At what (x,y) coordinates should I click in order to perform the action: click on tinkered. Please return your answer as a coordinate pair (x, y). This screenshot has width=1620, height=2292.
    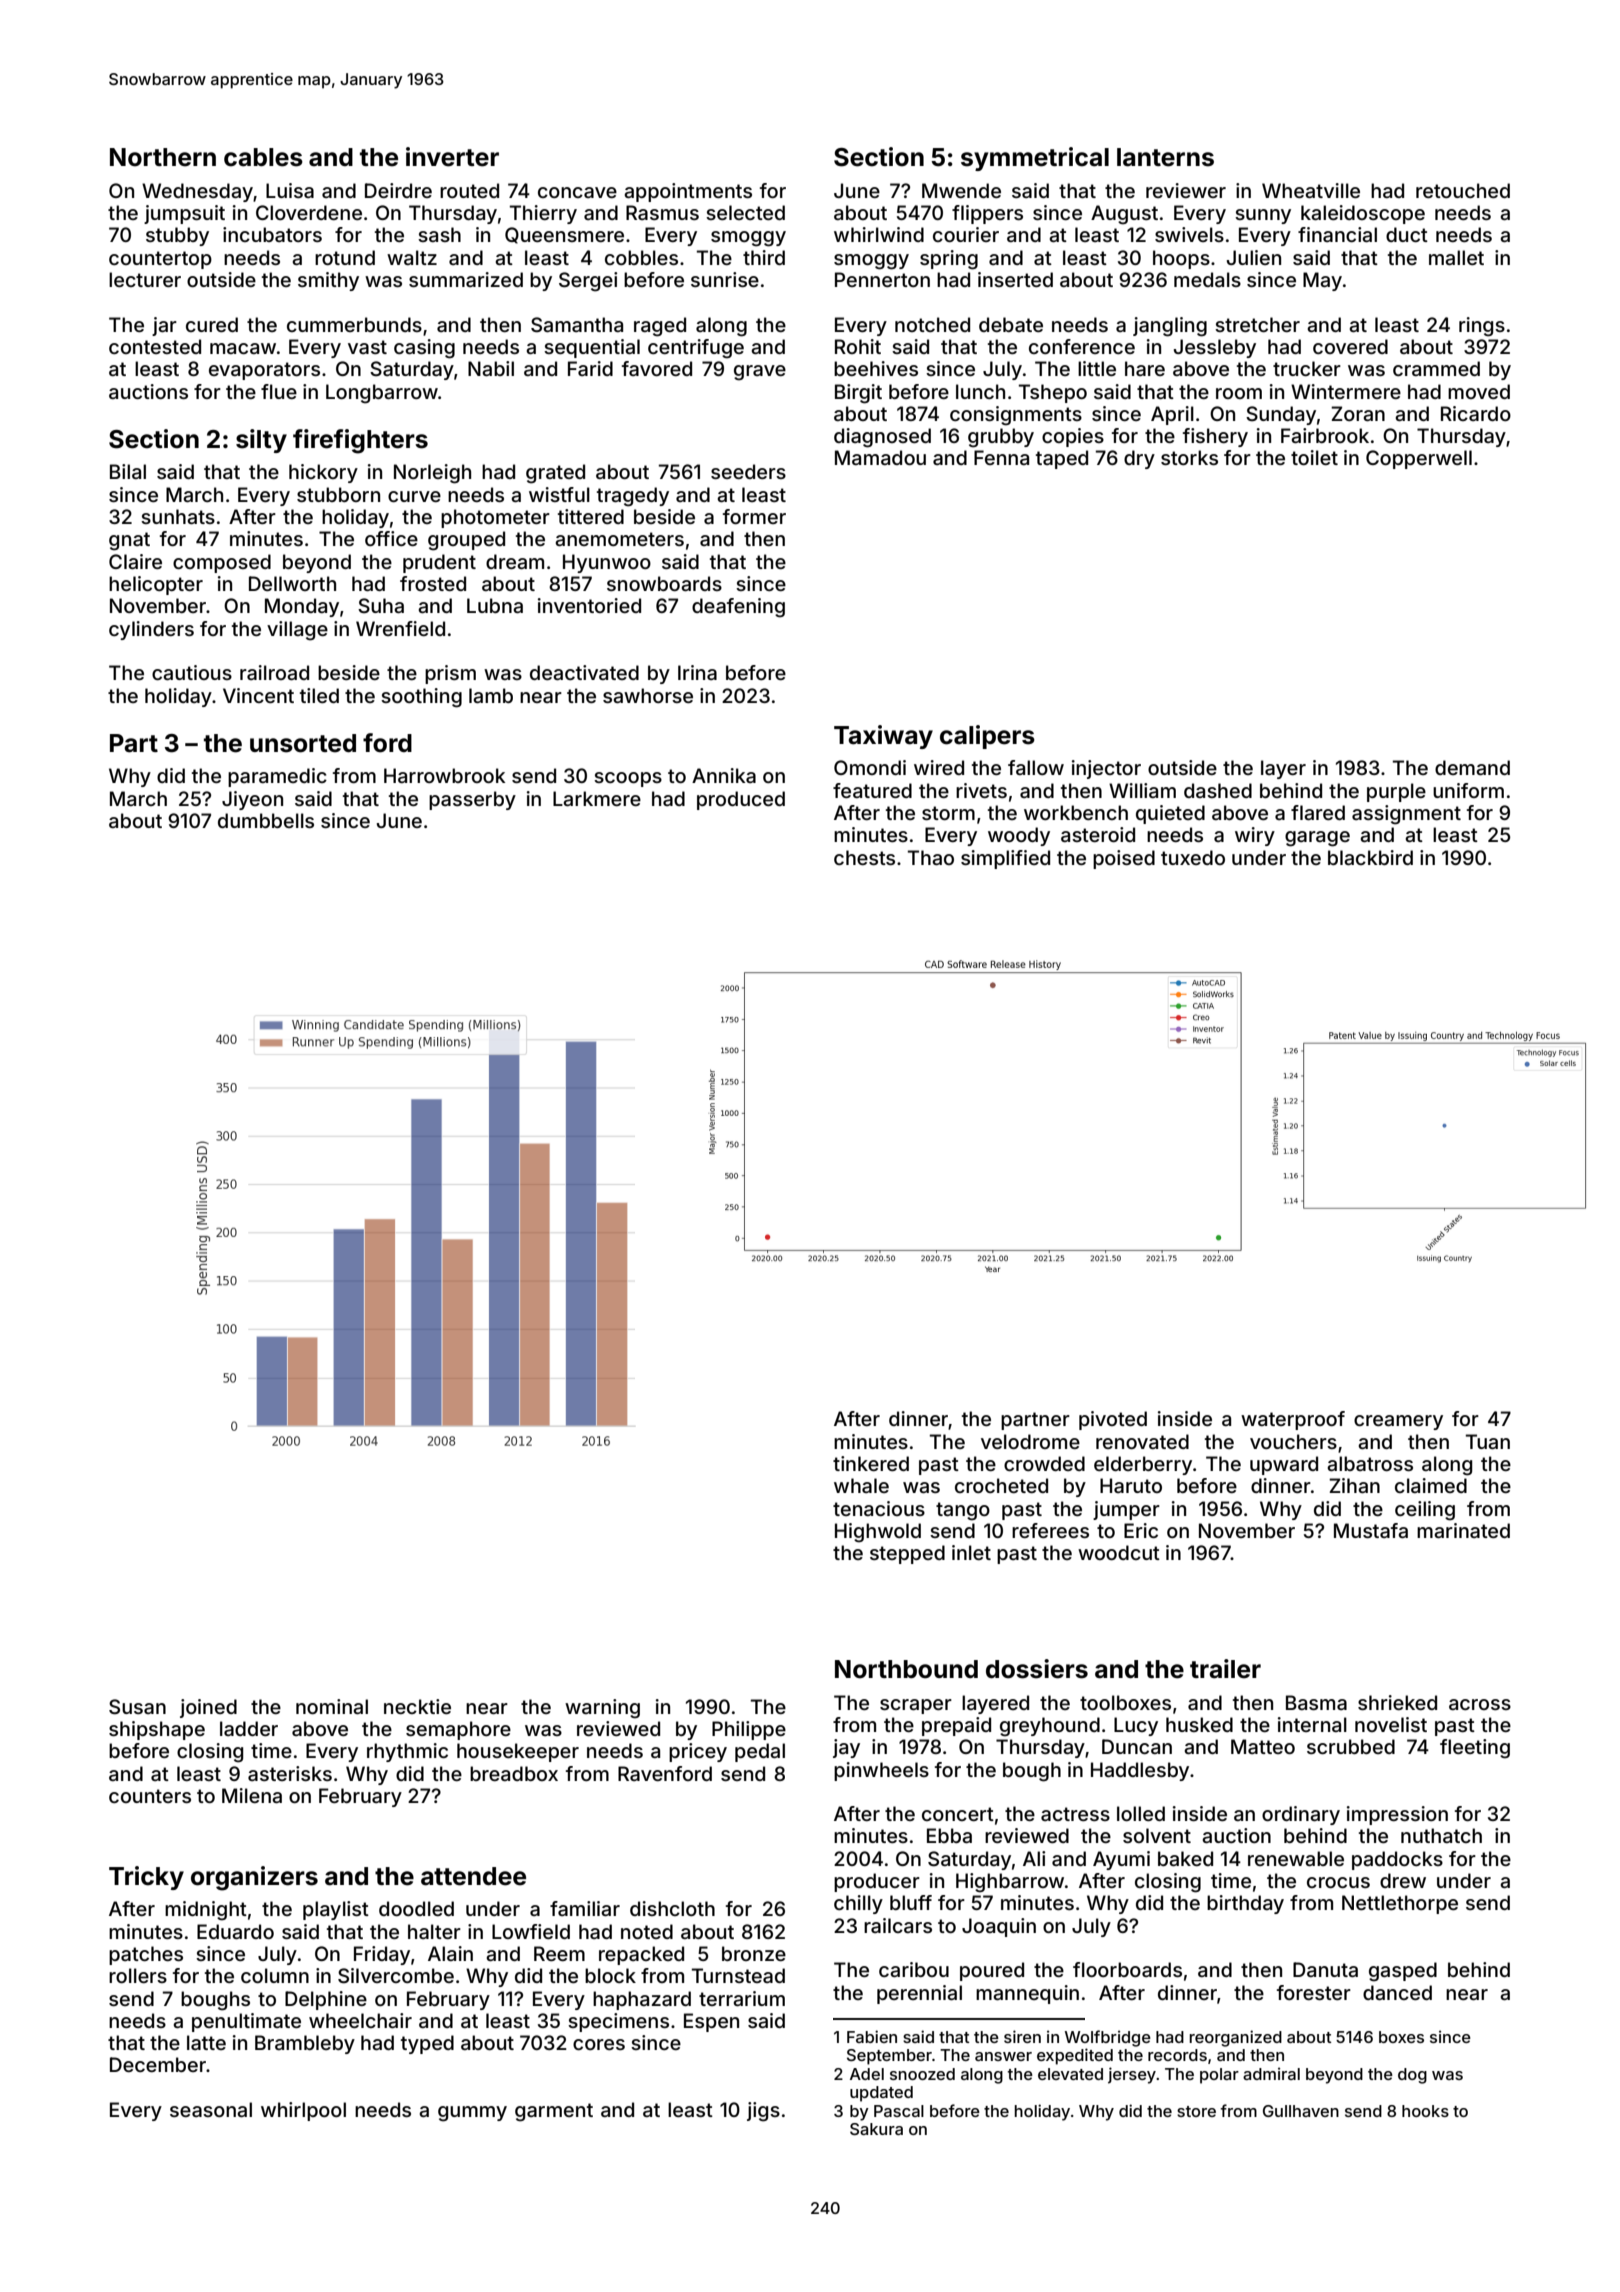
    Looking at the image, I should click on (871, 1463).
